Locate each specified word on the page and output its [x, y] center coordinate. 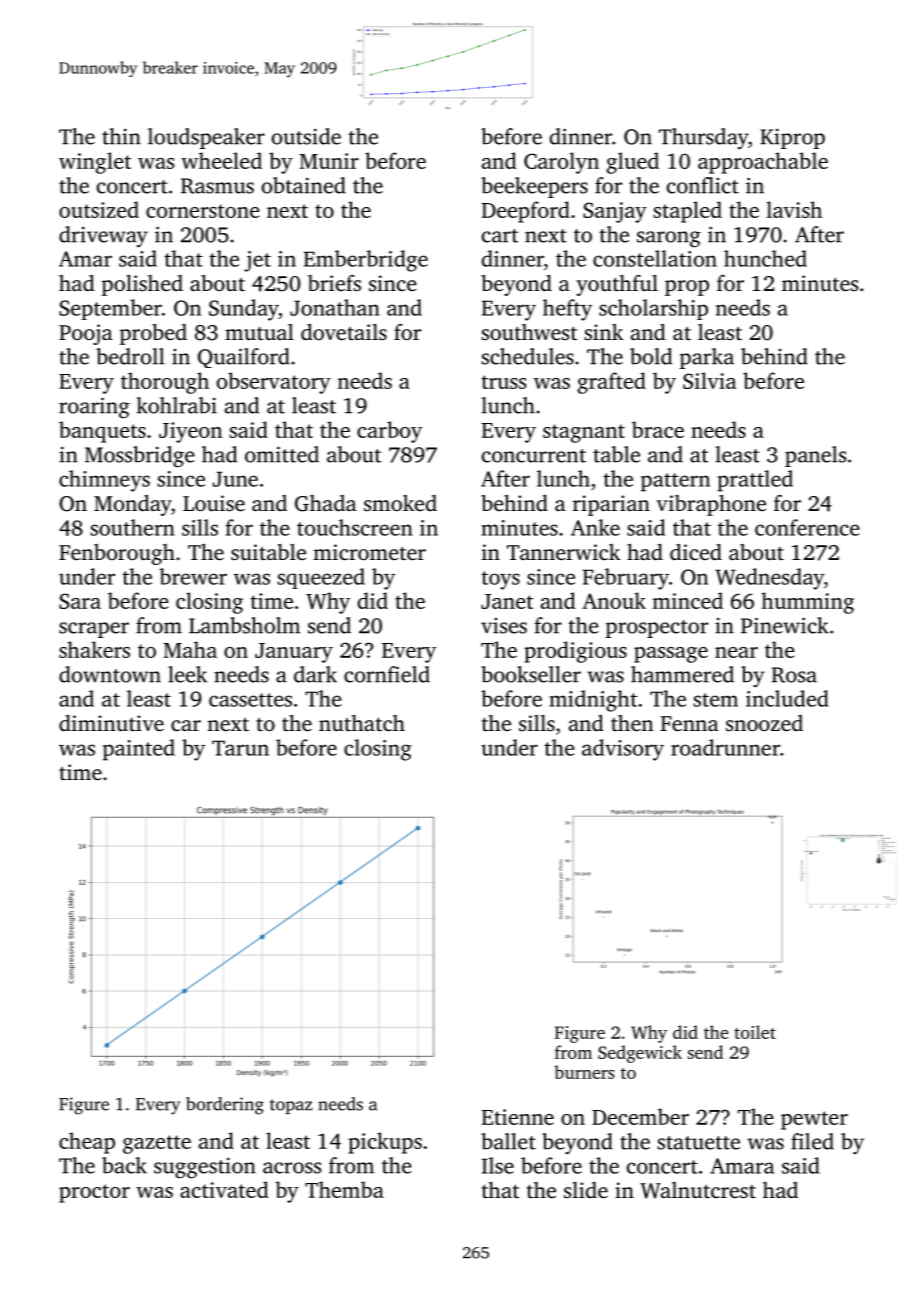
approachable [763, 163]
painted [139, 750]
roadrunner [725, 747]
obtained [304, 185]
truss [504, 382]
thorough [165, 383]
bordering [225, 1106]
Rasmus [217, 186]
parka [707, 358]
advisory [623, 750]
